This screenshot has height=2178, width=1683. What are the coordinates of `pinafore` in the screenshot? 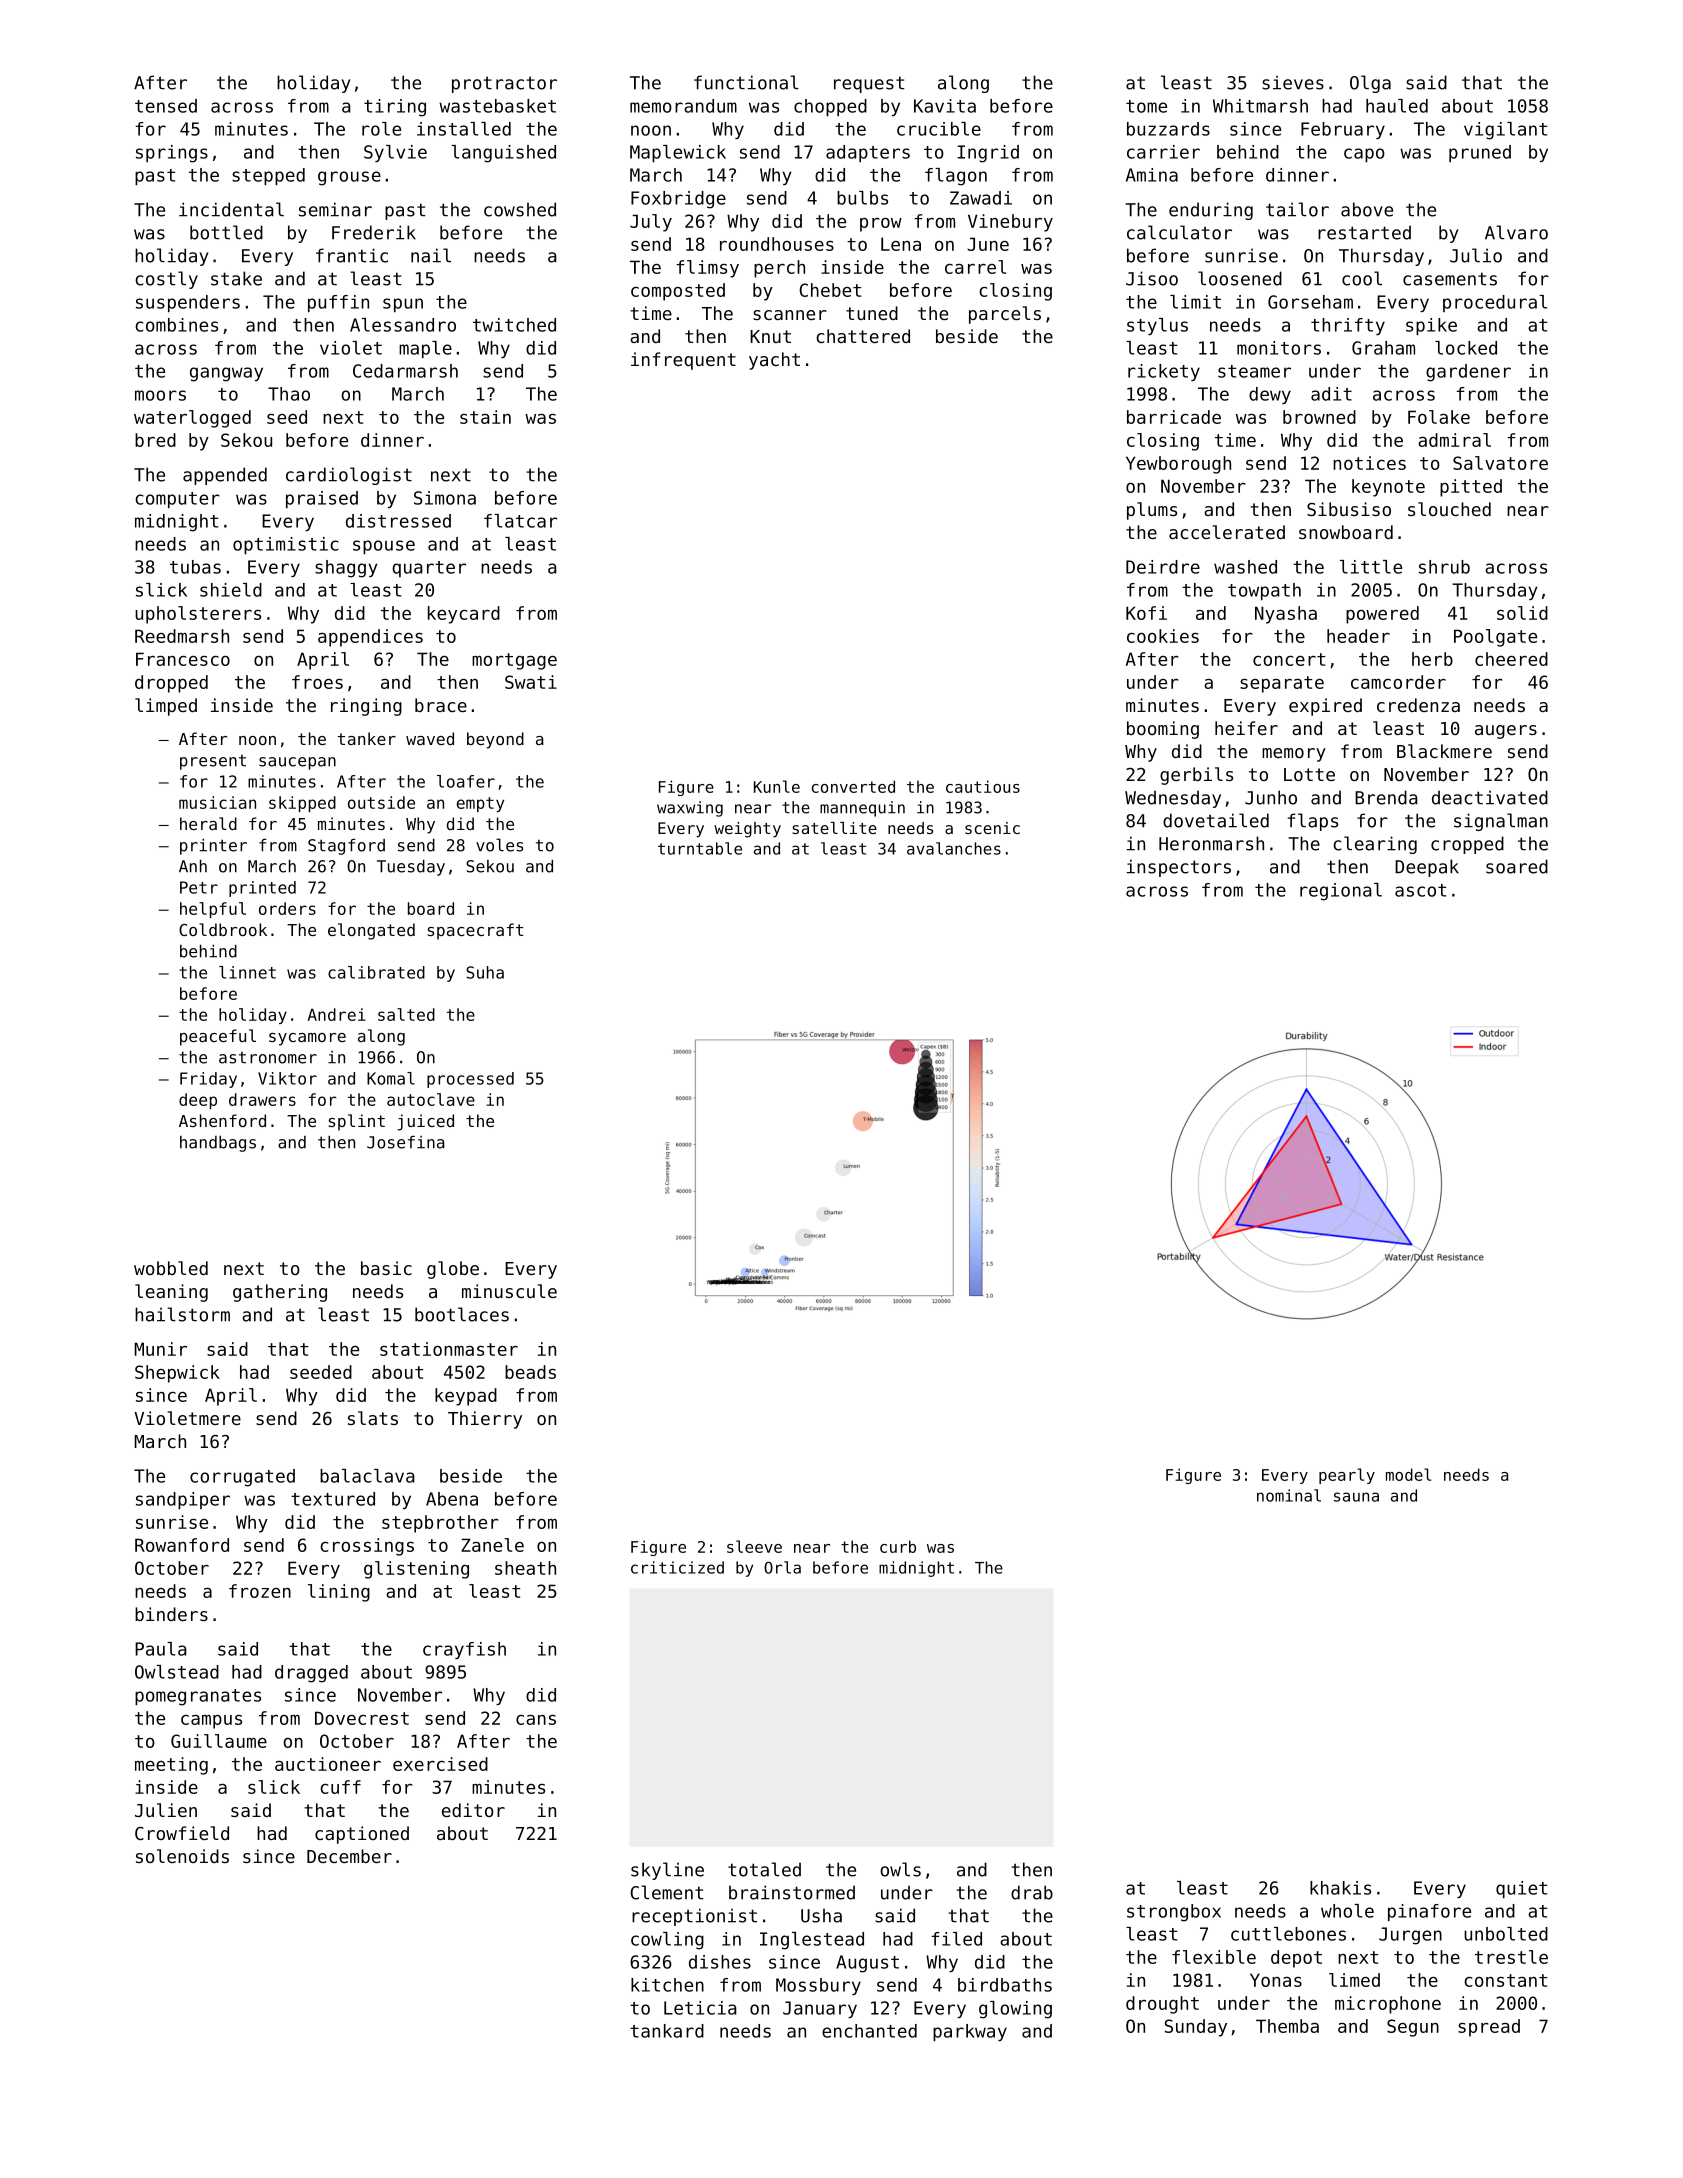 It's located at (1429, 1912).
